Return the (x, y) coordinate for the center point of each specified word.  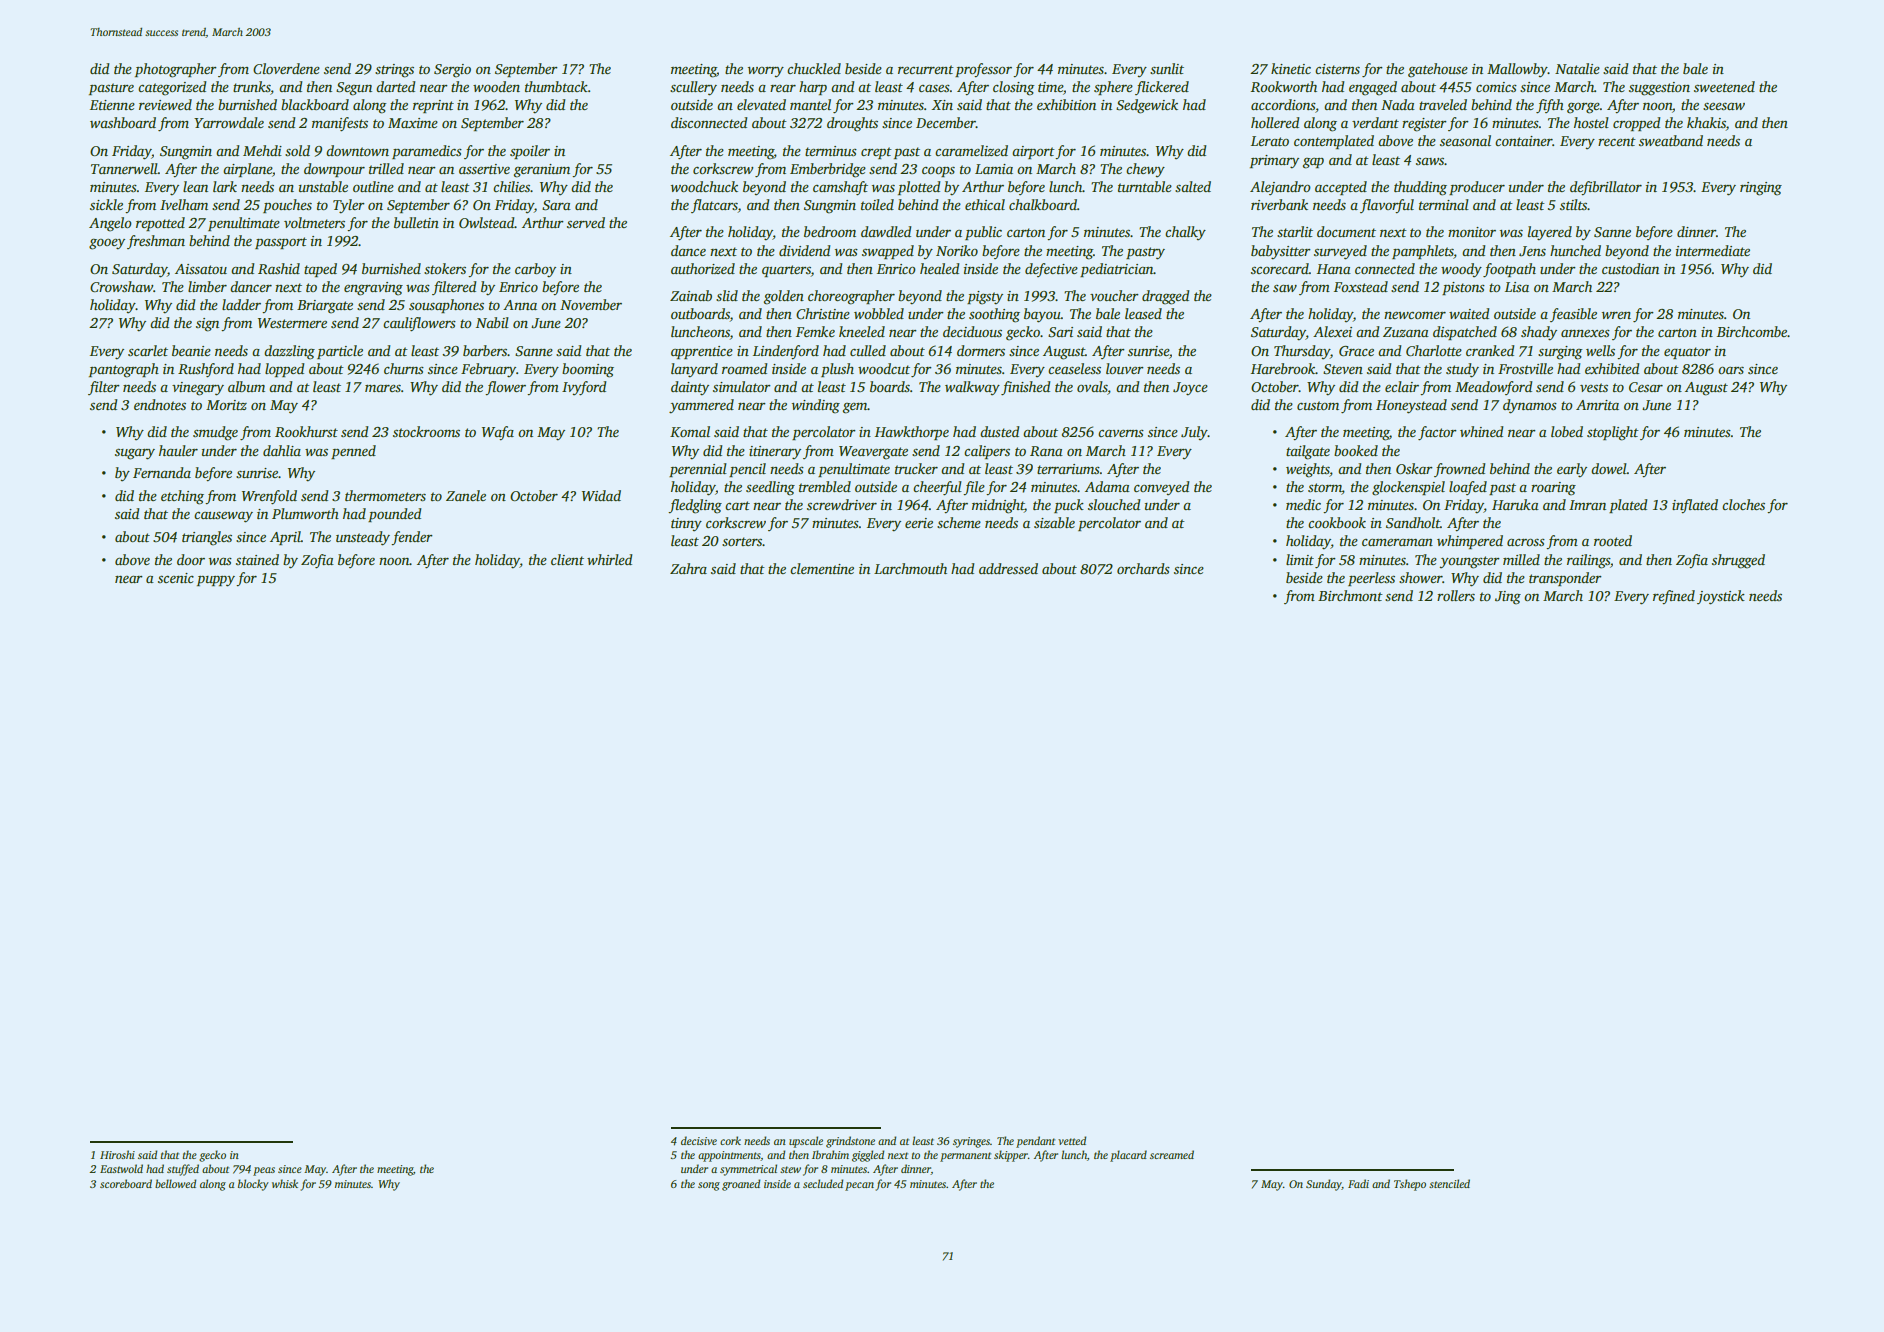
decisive (699, 1140)
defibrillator (1606, 188)
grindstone (850, 1142)
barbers (485, 350)
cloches (1743, 504)
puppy (216, 581)
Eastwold (121, 1168)
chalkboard (1043, 204)
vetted (1072, 1140)
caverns (1121, 433)
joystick (1721, 597)
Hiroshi (117, 1154)
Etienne (112, 105)
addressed (1008, 568)
